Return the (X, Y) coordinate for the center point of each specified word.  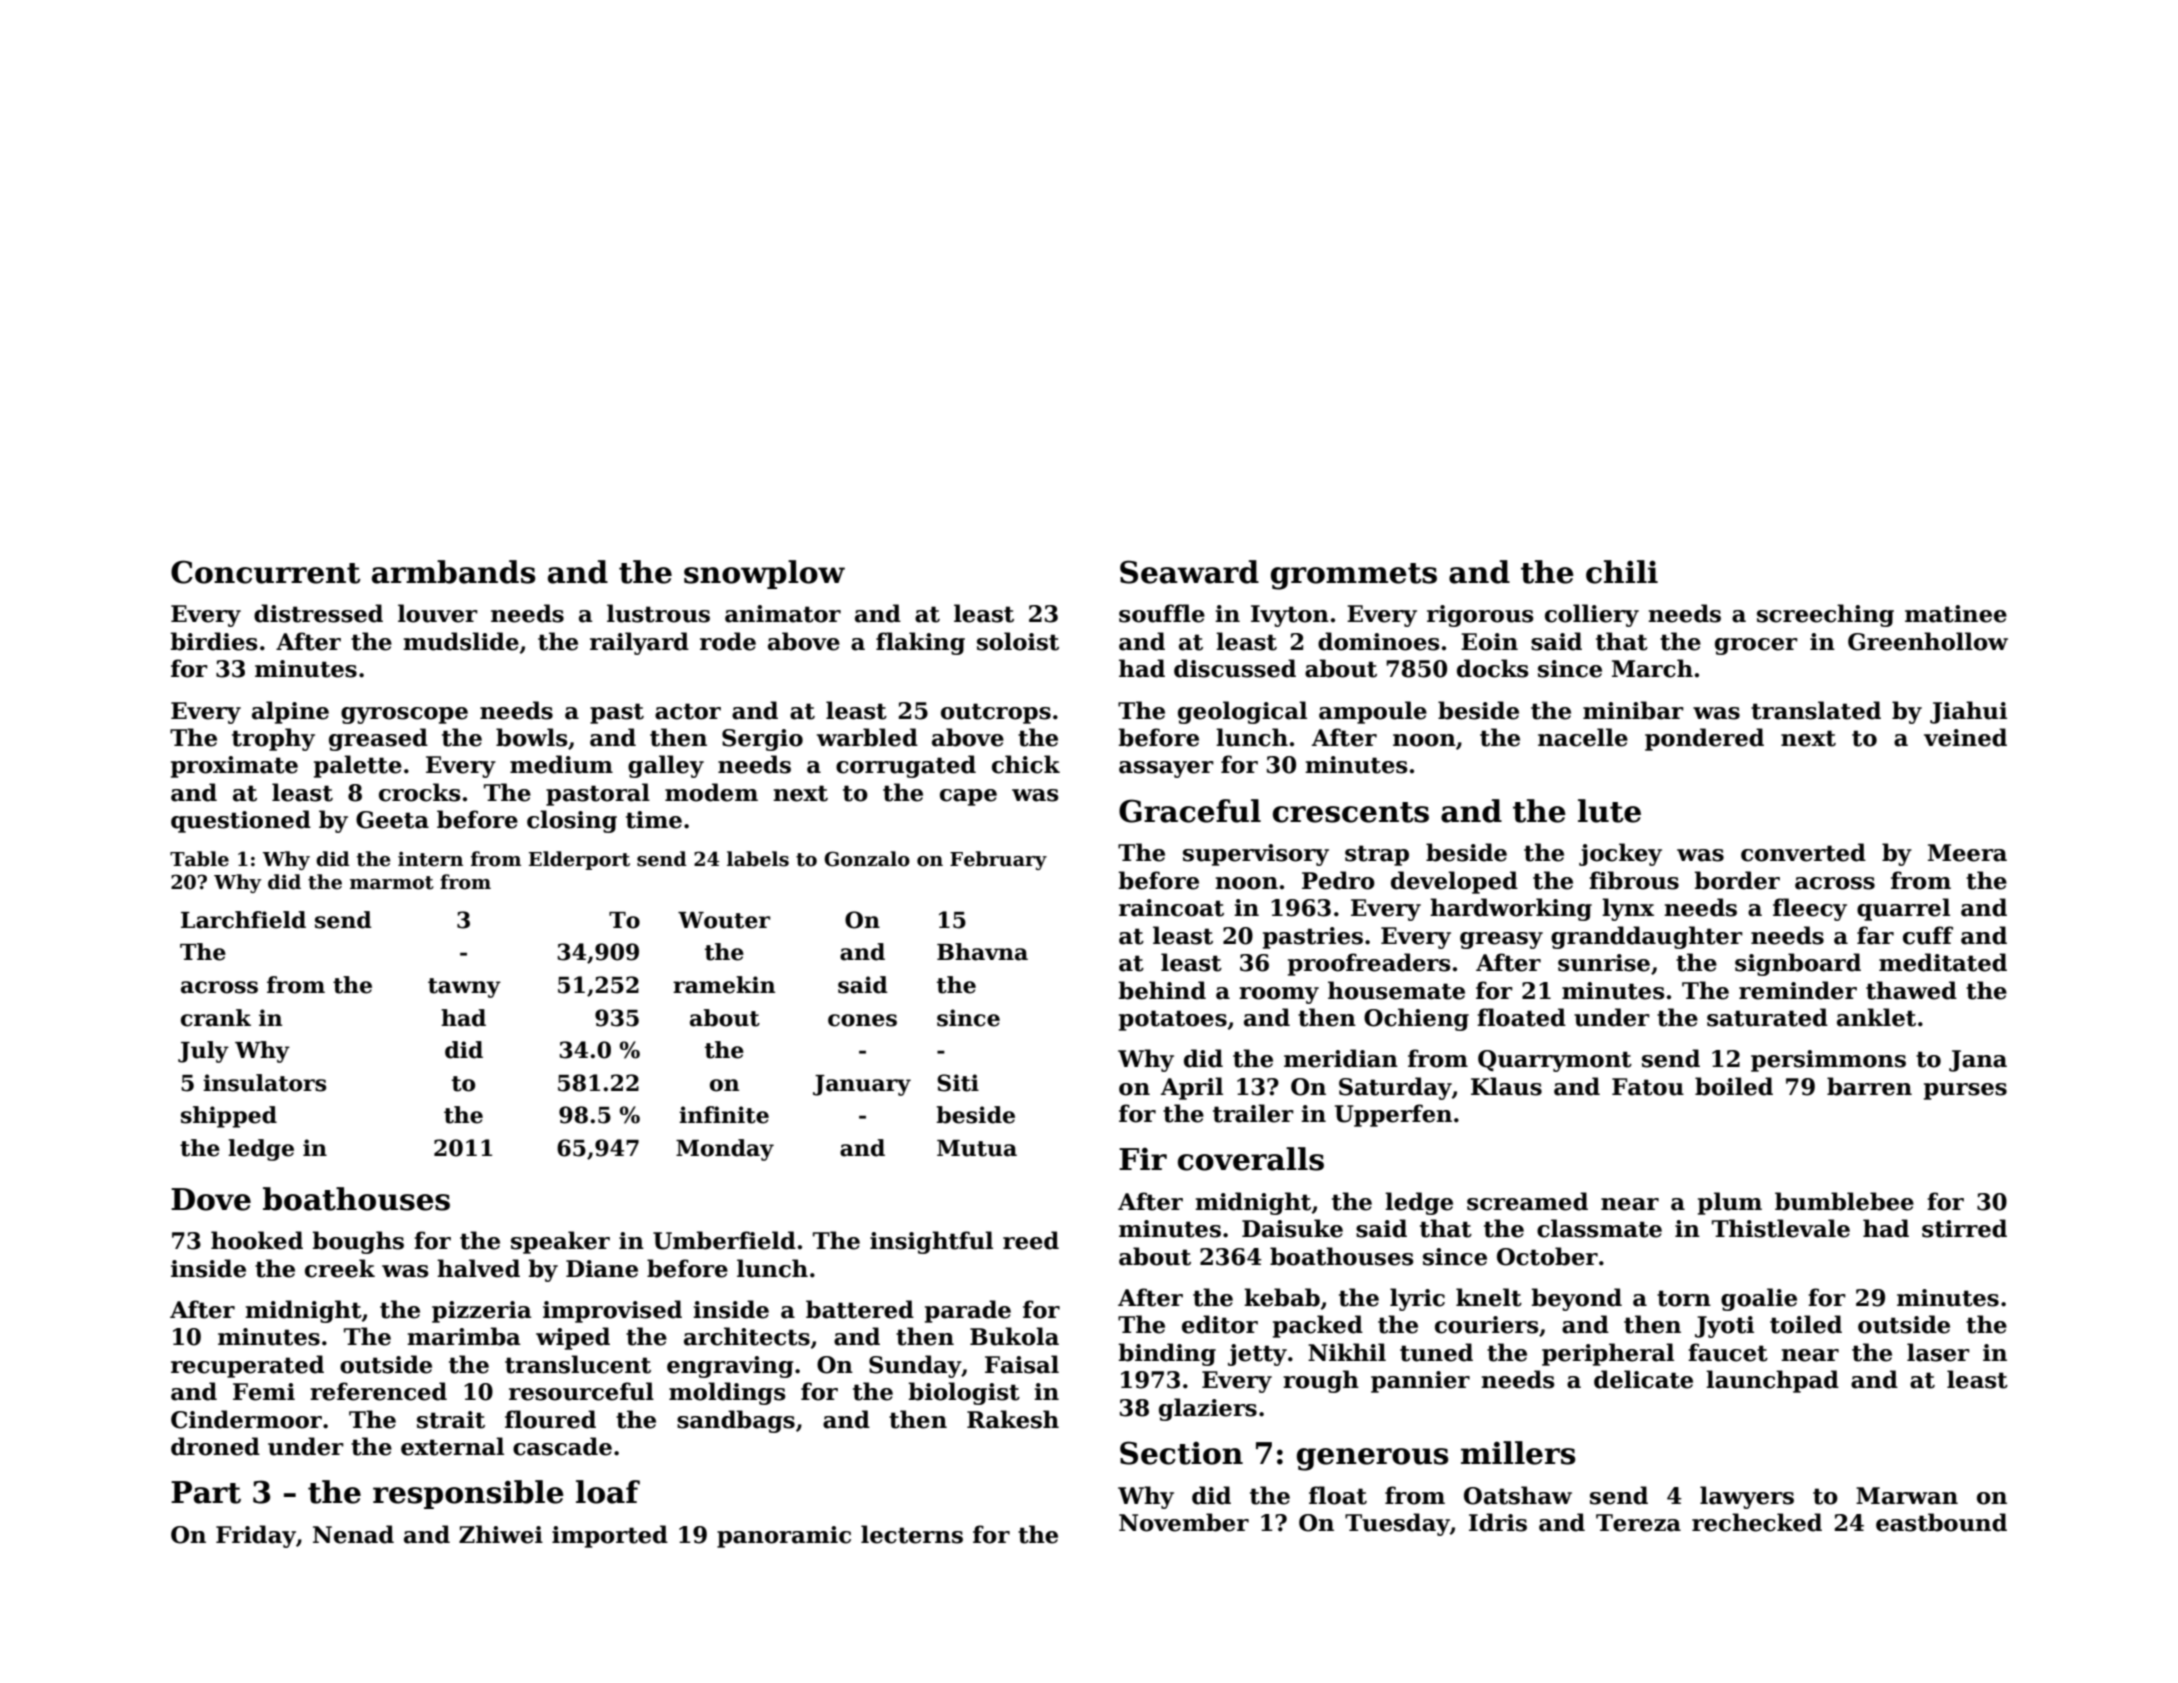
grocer (1756, 646)
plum (1730, 1203)
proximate (234, 767)
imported (610, 1536)
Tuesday (1397, 1524)
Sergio (762, 740)
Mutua (977, 1148)
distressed (318, 613)
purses (1965, 1091)
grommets (1354, 576)
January (862, 1085)
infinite (724, 1115)
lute (1609, 811)
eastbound (1941, 1522)
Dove (211, 1199)
